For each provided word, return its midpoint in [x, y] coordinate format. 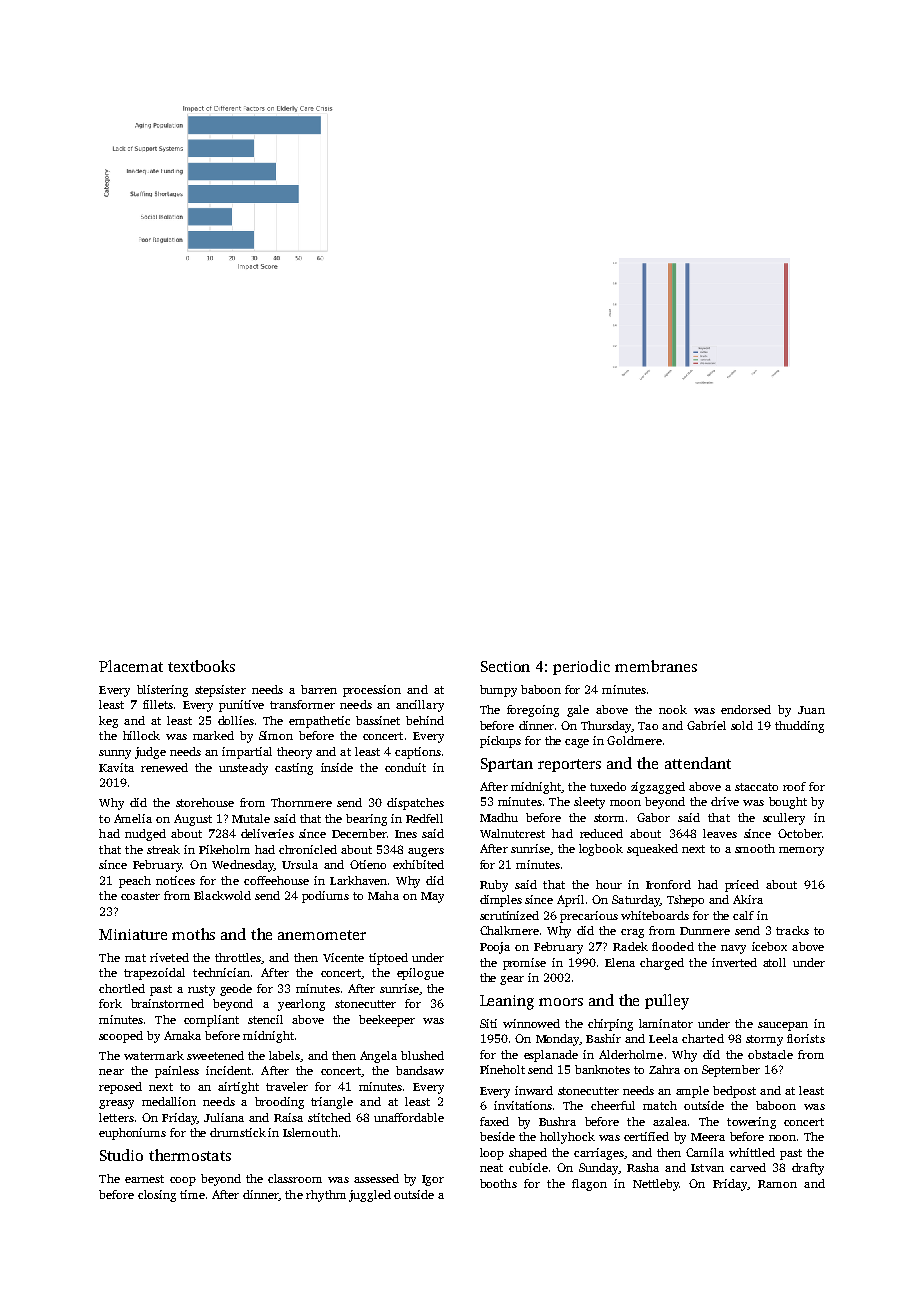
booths [498, 1183]
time [192, 1194]
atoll [774, 962]
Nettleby [656, 1185]
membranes [656, 666]
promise [524, 964]
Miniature [133, 934]
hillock [141, 735]
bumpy [498, 691]
